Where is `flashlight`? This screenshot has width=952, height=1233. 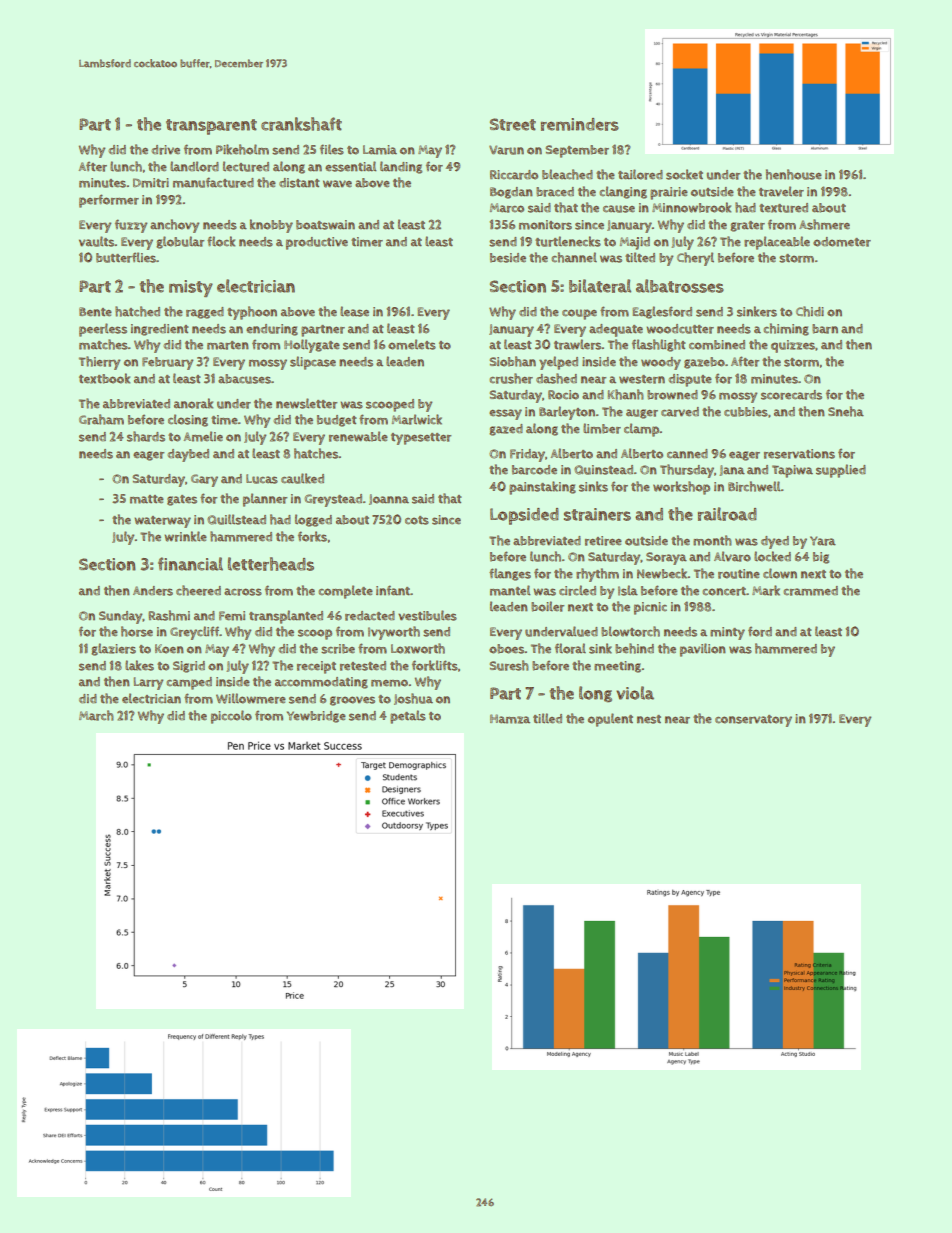 flashlight is located at coordinates (659, 345).
